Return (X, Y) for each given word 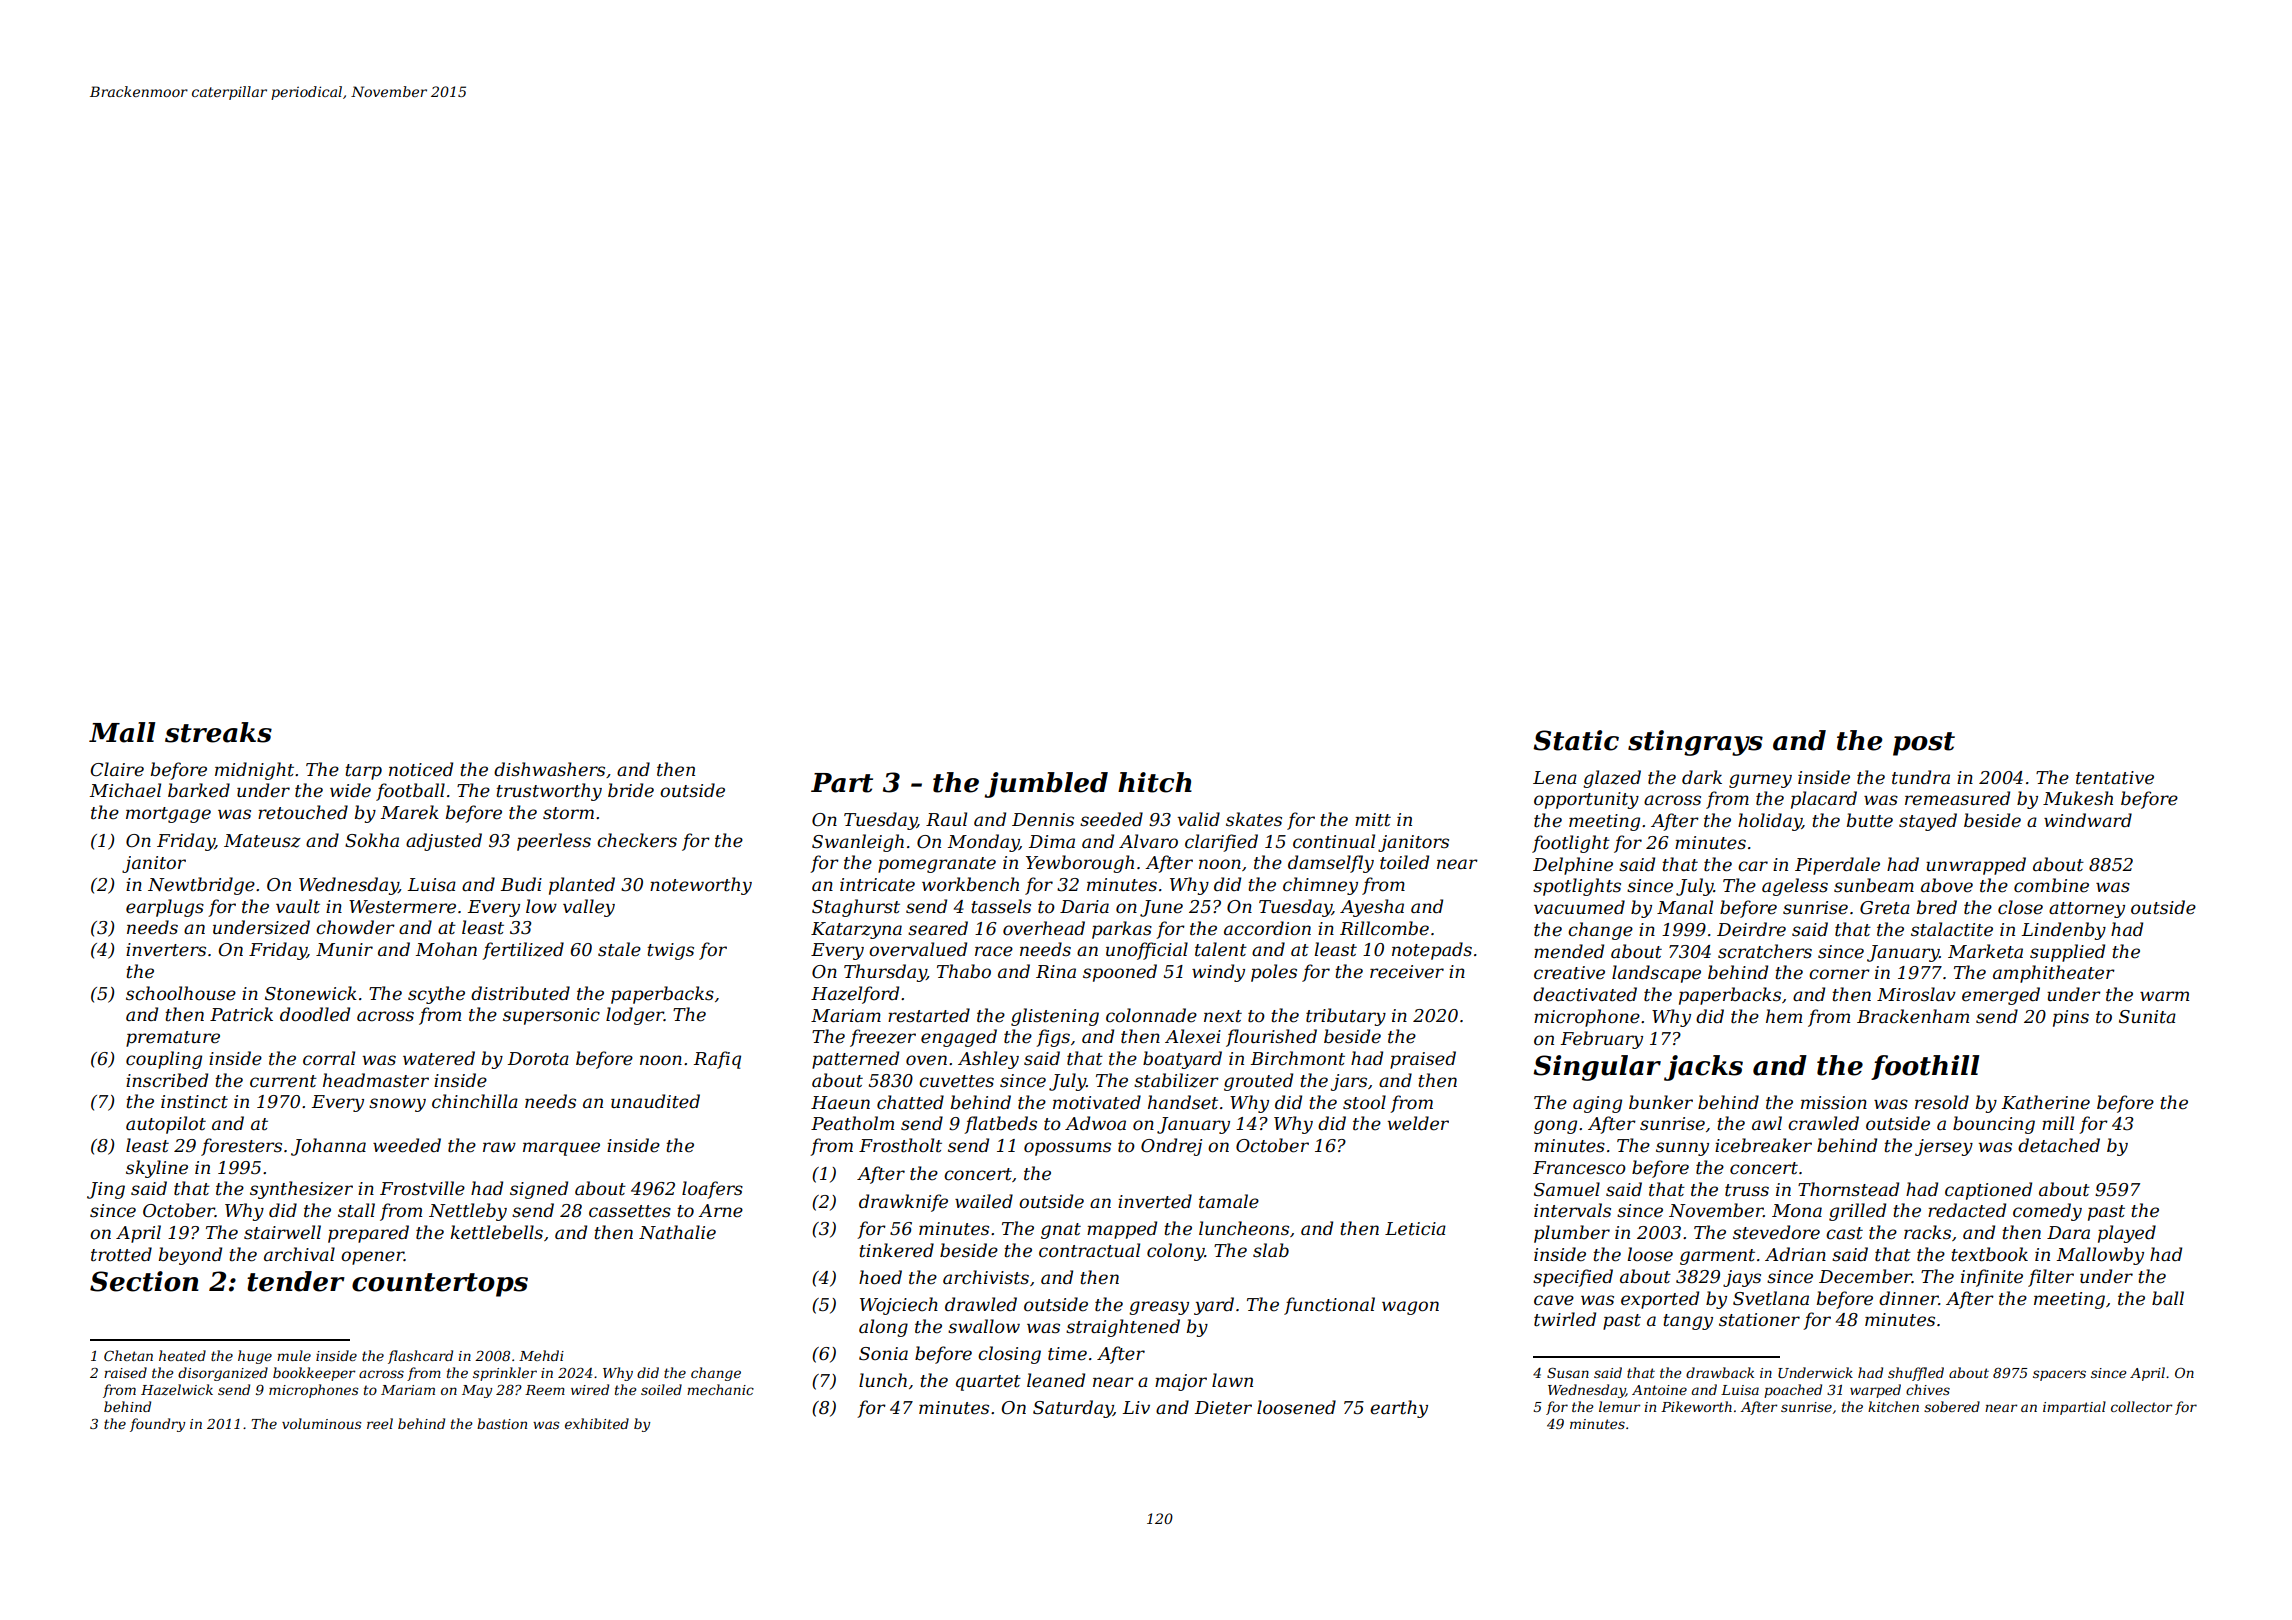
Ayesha (1372, 908)
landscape (1656, 974)
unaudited (655, 1101)
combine (2051, 885)
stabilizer (1176, 1080)
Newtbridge (201, 886)
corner (1839, 974)
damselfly (1331, 864)
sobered (1952, 1406)
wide (350, 790)
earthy (1399, 1409)
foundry (157, 1425)
